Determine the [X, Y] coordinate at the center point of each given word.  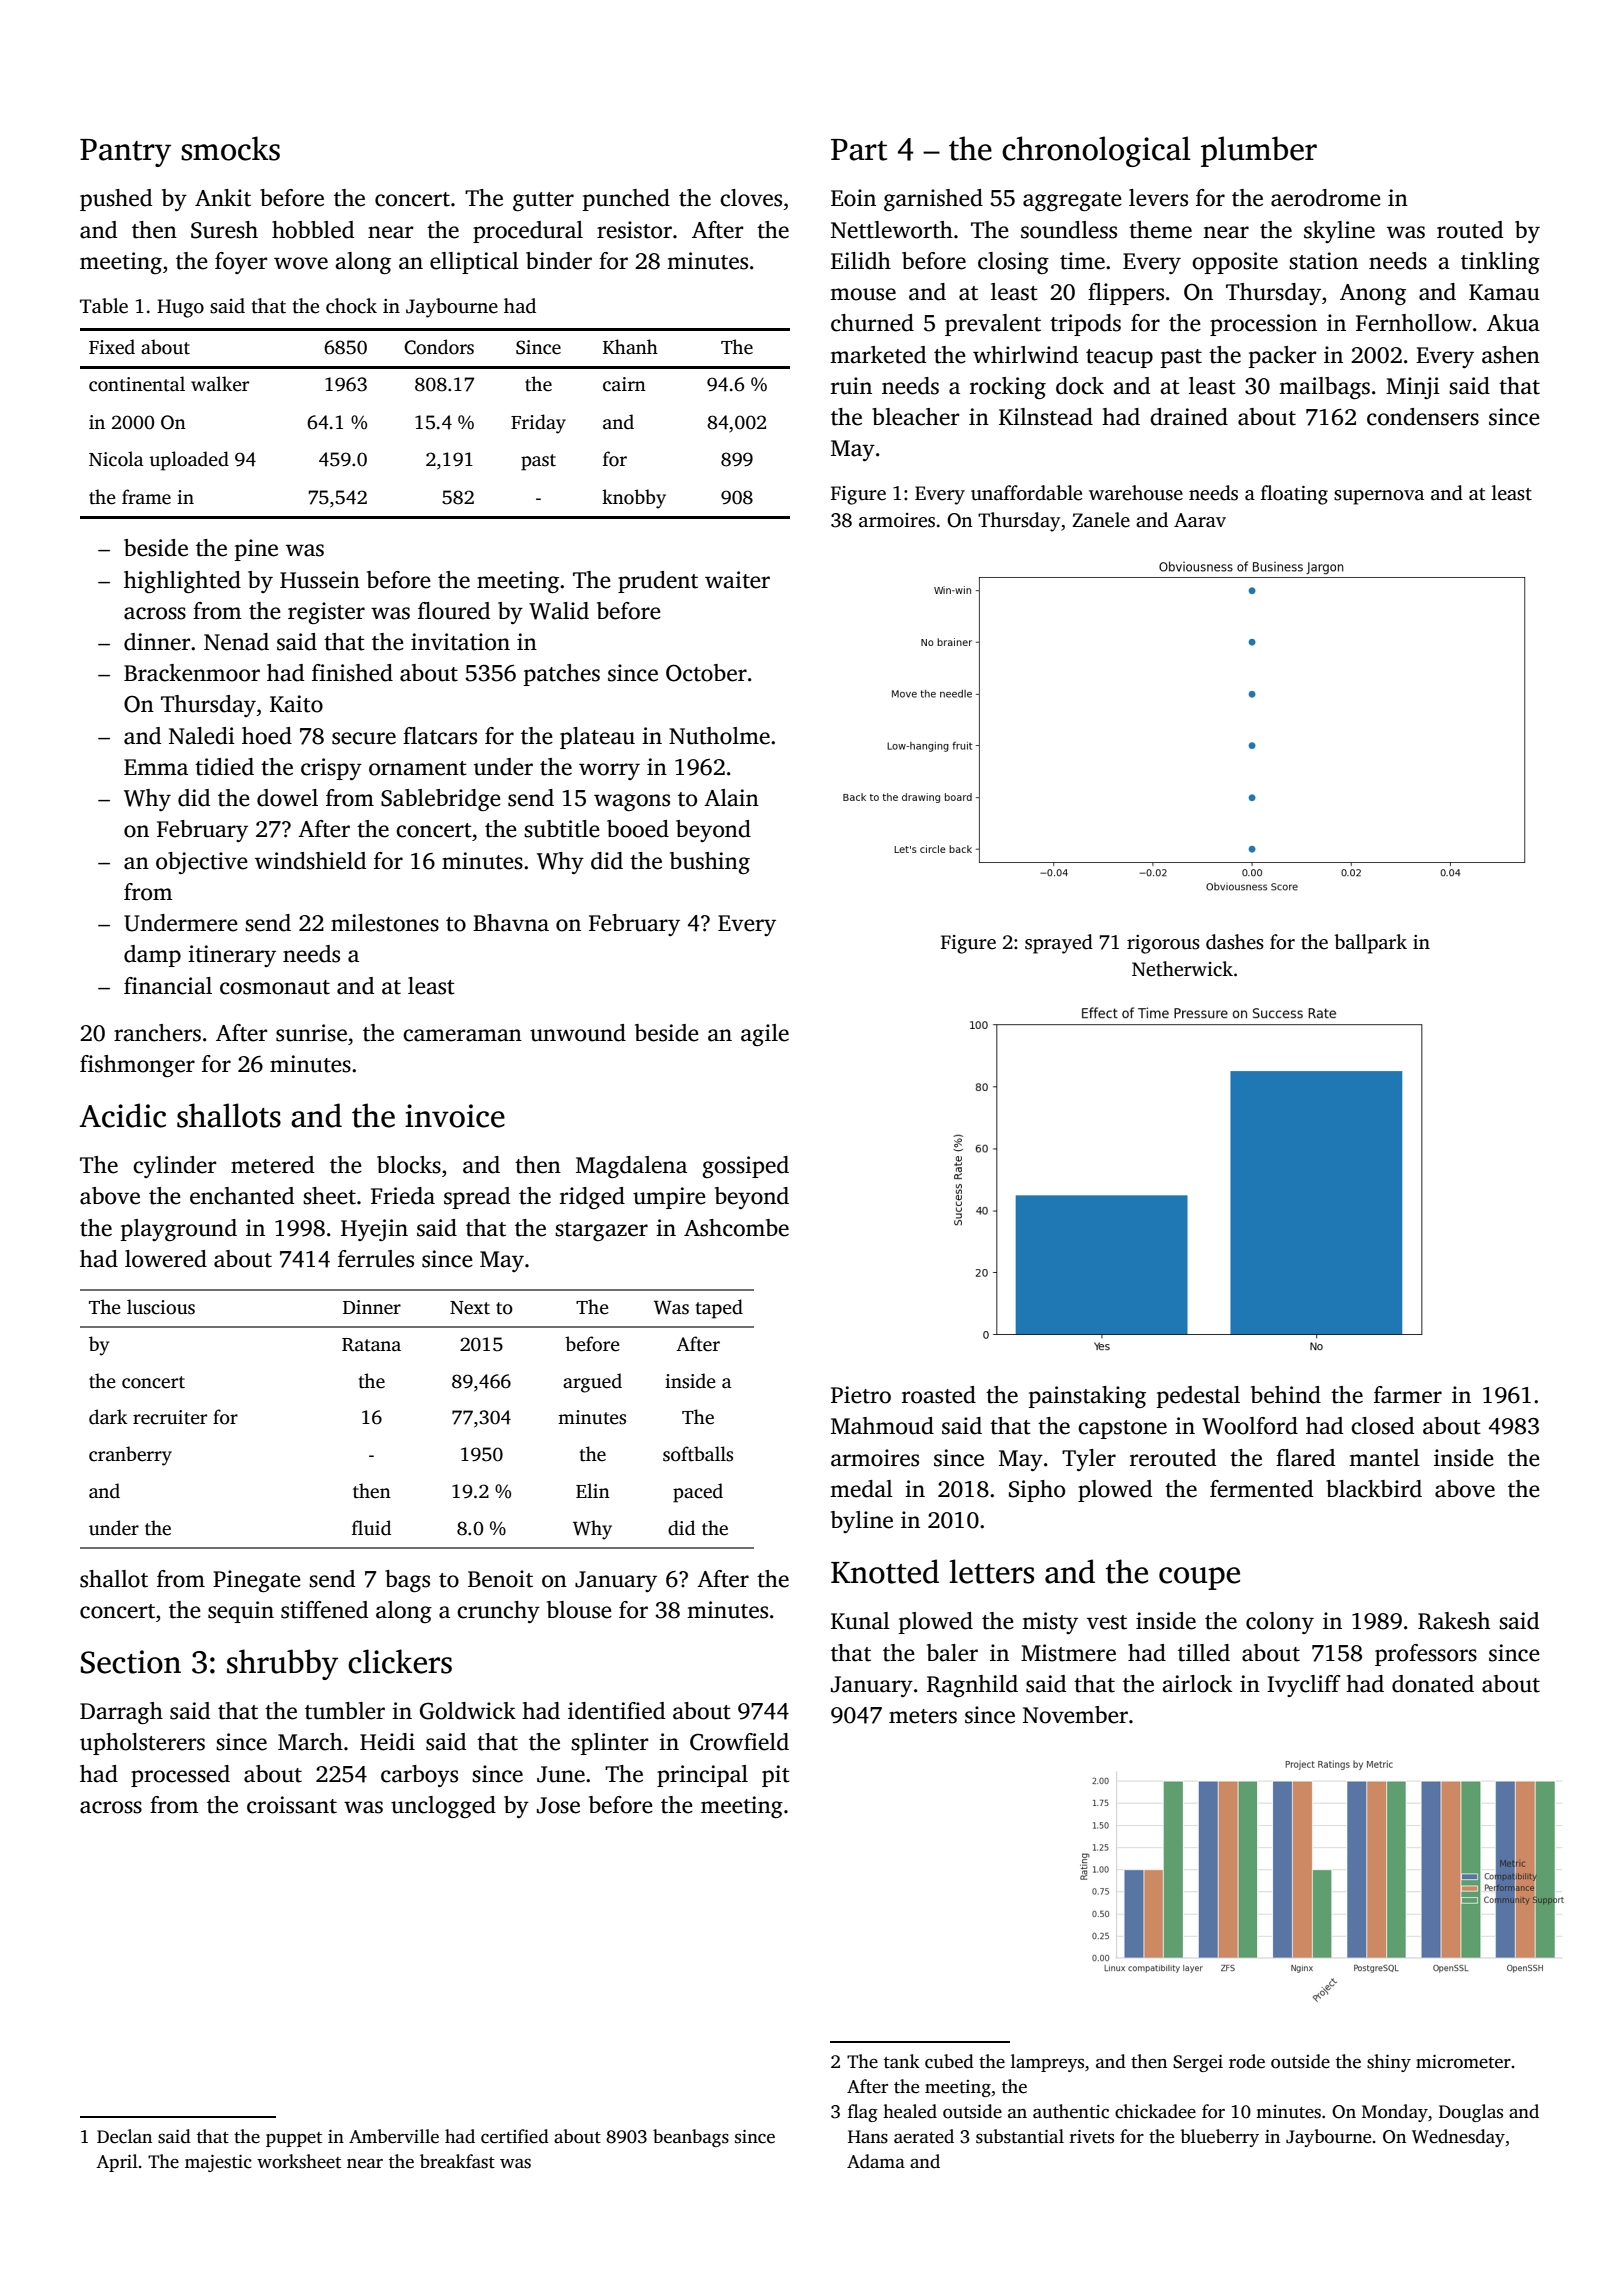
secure [364, 738]
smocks [230, 148]
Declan [124, 2136]
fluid [371, 1528]
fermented [1261, 1489]
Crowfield [739, 1742]
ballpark [1370, 944]
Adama [876, 2161]
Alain [731, 798]
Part [859, 150]
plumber [1259, 151]
